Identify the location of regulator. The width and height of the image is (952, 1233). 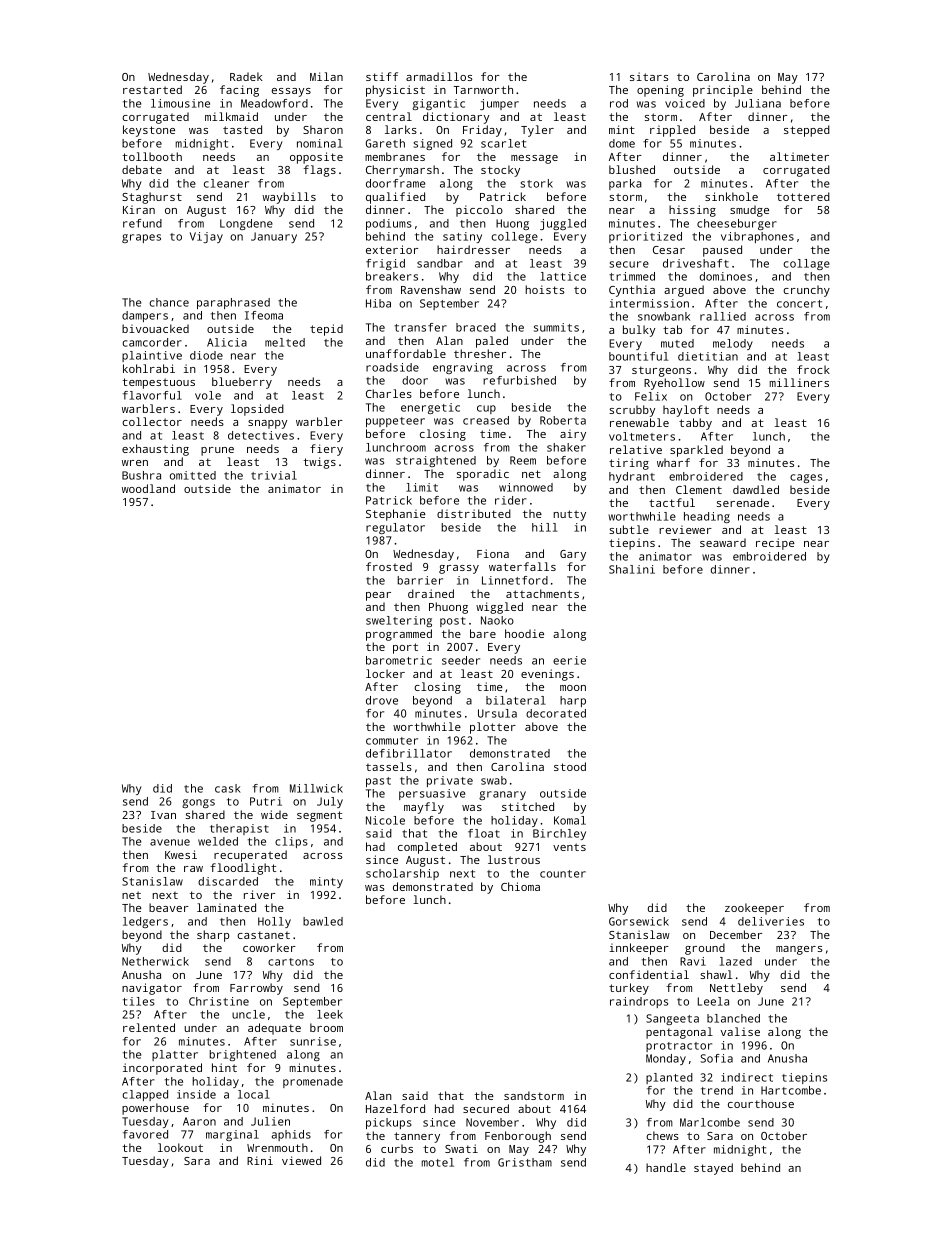
(395, 528).
